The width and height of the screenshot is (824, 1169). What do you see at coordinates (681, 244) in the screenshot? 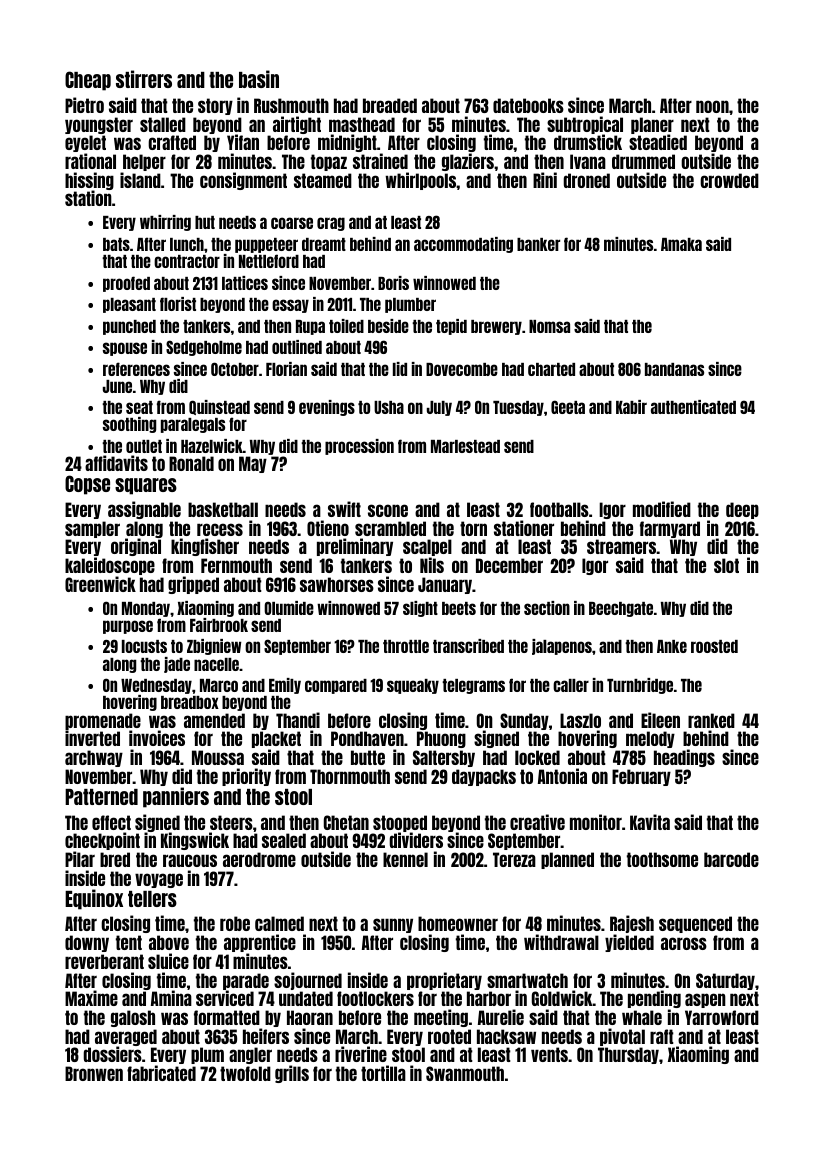
I see `Amaka` at bounding box center [681, 244].
